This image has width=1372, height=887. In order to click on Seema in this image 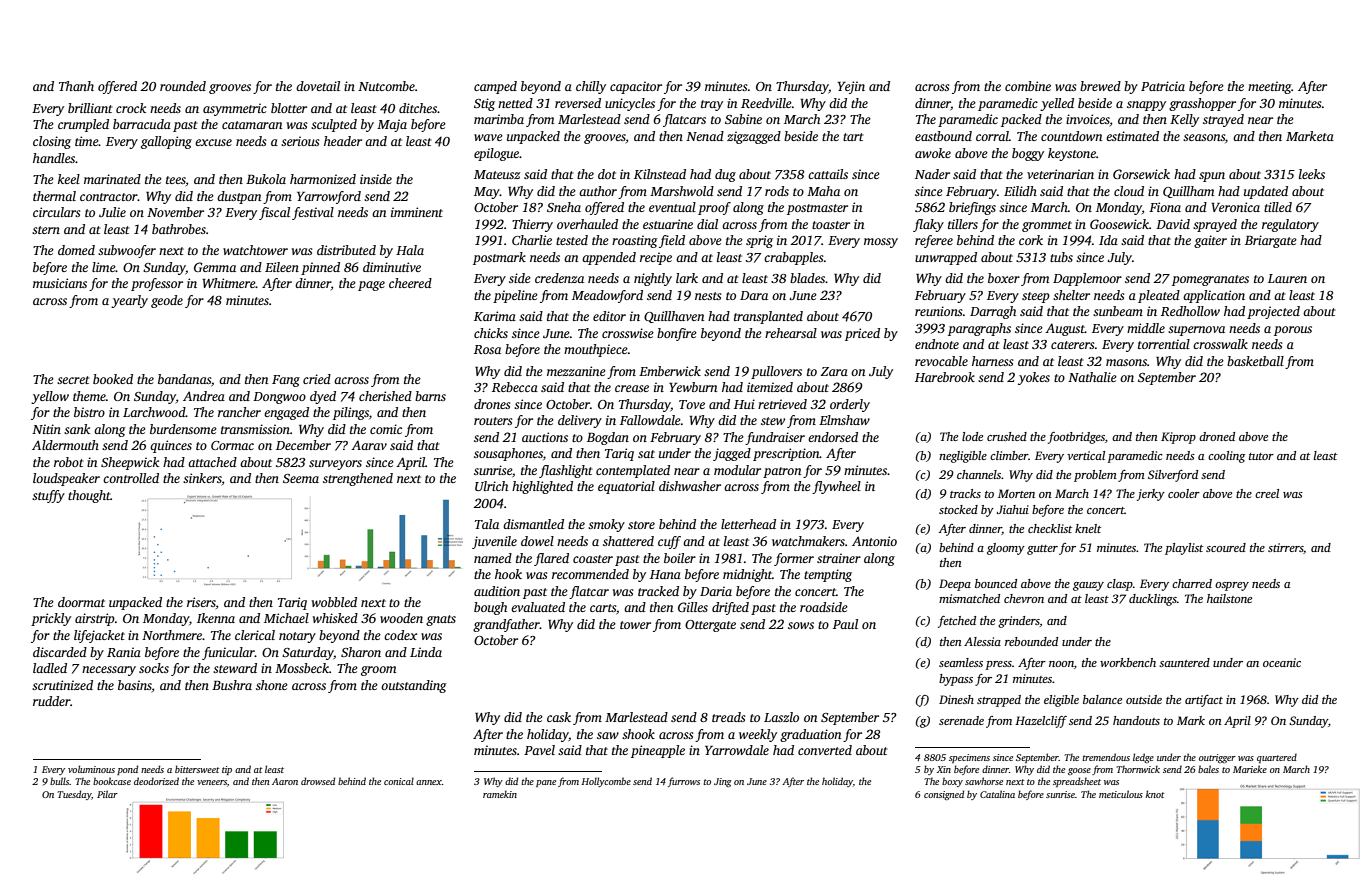, I will do `click(301, 478)`.
